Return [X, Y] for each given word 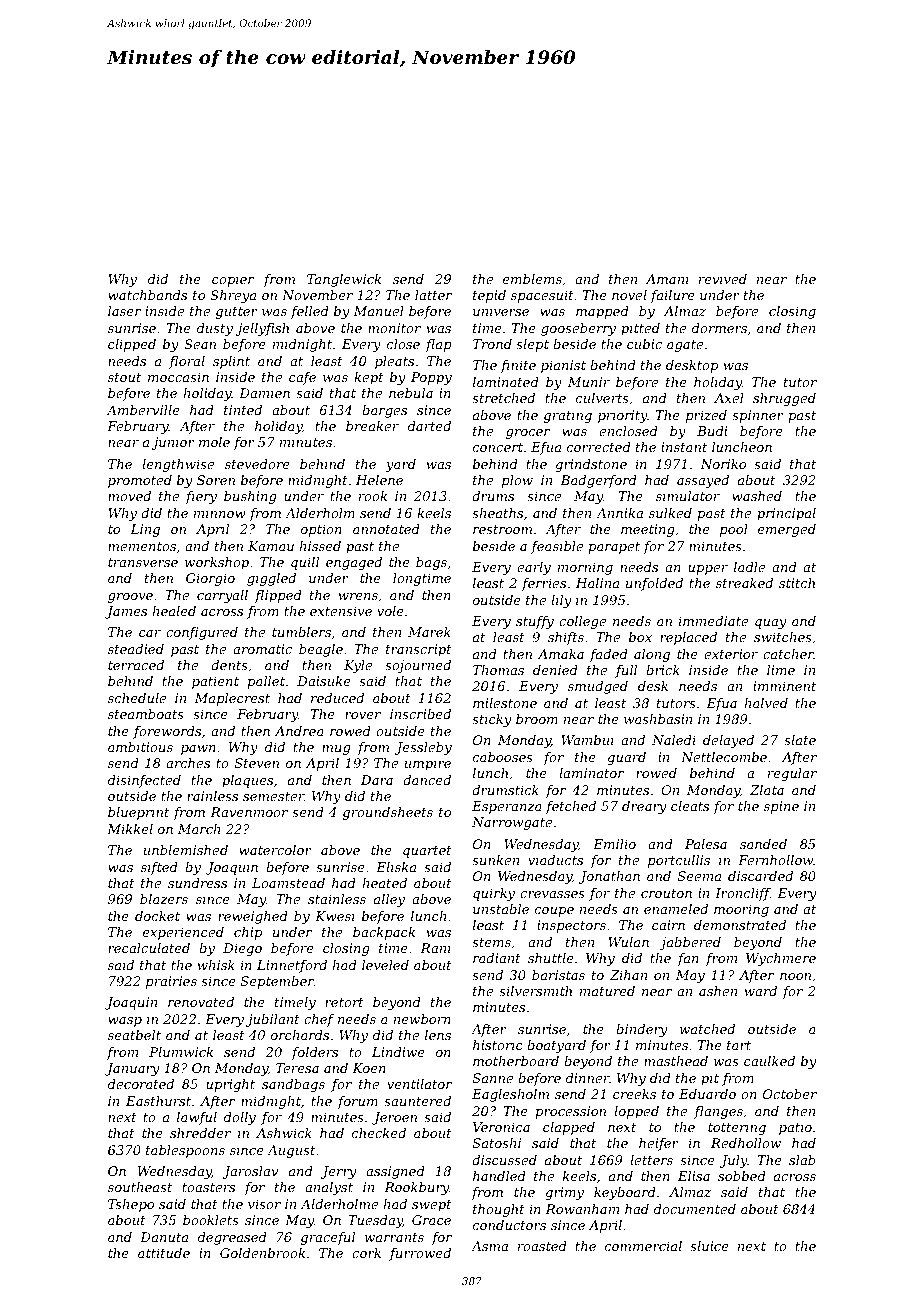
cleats [690, 806]
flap [438, 345]
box [640, 637]
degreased [232, 1238]
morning [585, 568]
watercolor [275, 850]
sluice [709, 1246]
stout [124, 377]
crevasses [552, 894]
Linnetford [292, 966]
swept [432, 1206]
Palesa [706, 844]
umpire [428, 764]
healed [174, 611]
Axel [729, 398]
